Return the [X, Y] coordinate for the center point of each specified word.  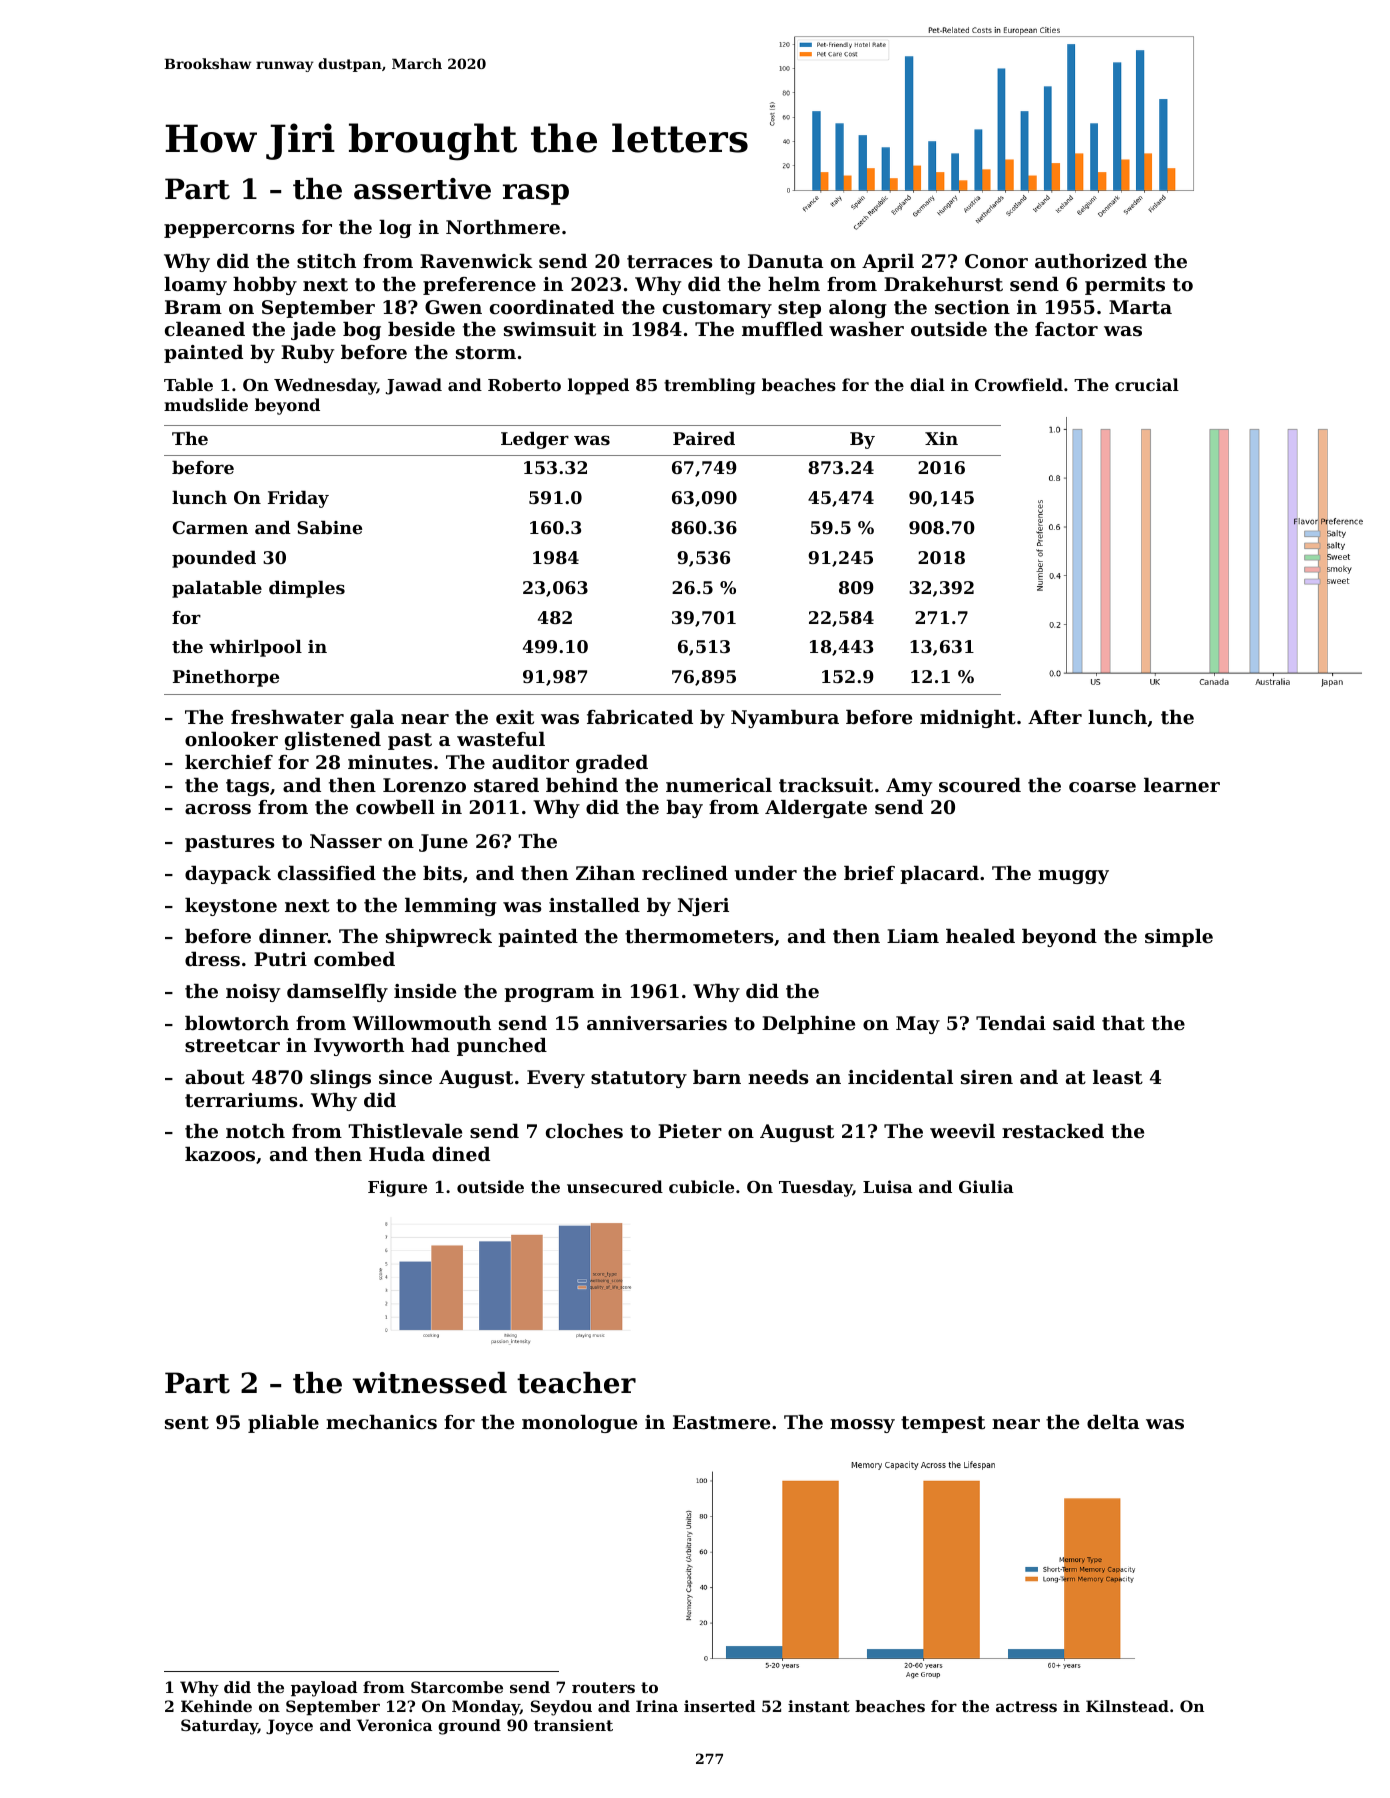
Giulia [986, 1186]
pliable [283, 1424]
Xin [941, 438]
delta [1113, 1422]
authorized [1091, 261]
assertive [422, 189]
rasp [536, 194]
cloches [584, 1131]
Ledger [535, 440]
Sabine [329, 527]
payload [324, 1689]
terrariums [241, 1100]
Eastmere [721, 1422]
